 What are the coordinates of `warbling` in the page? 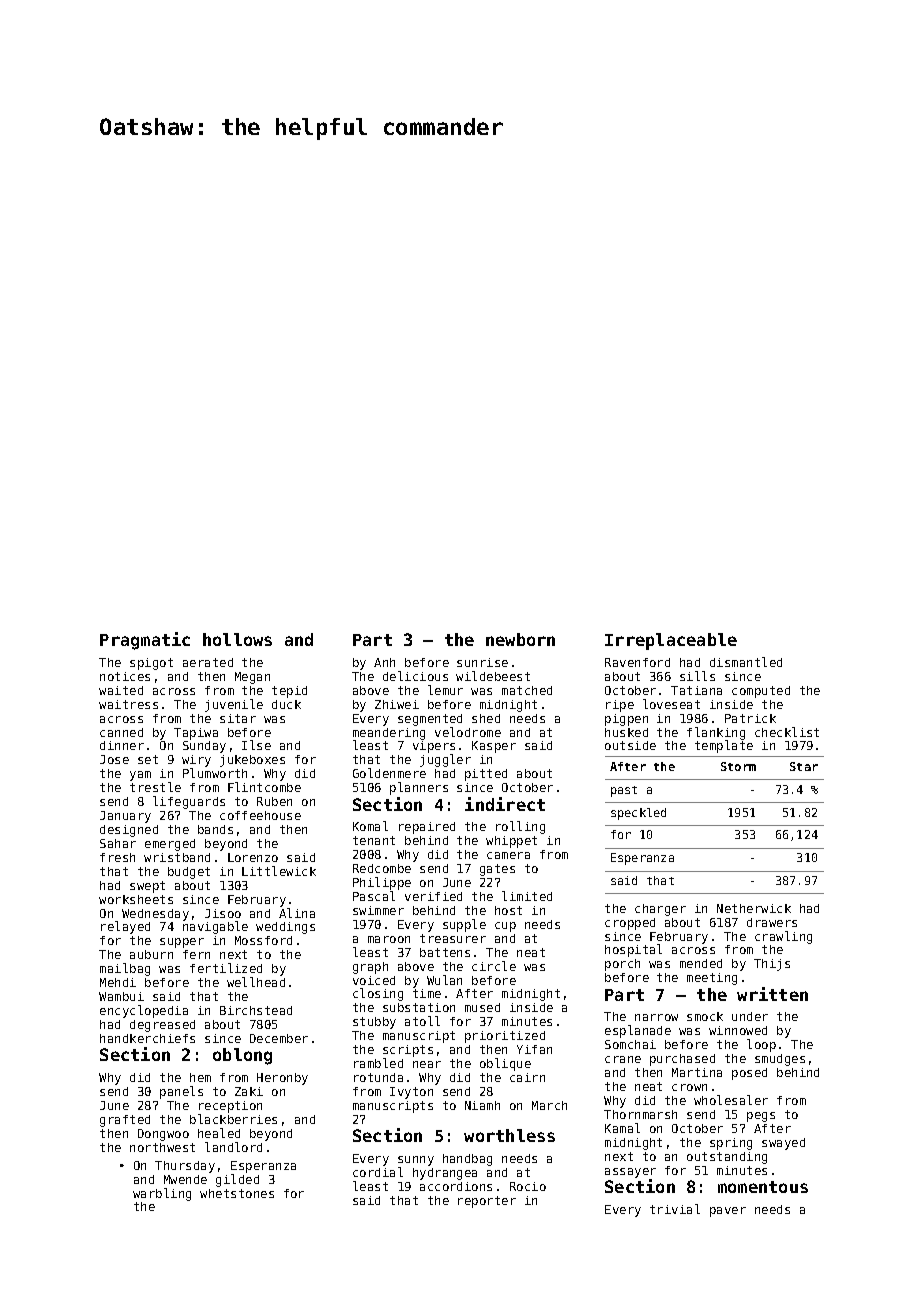 It's located at (162, 1194).
